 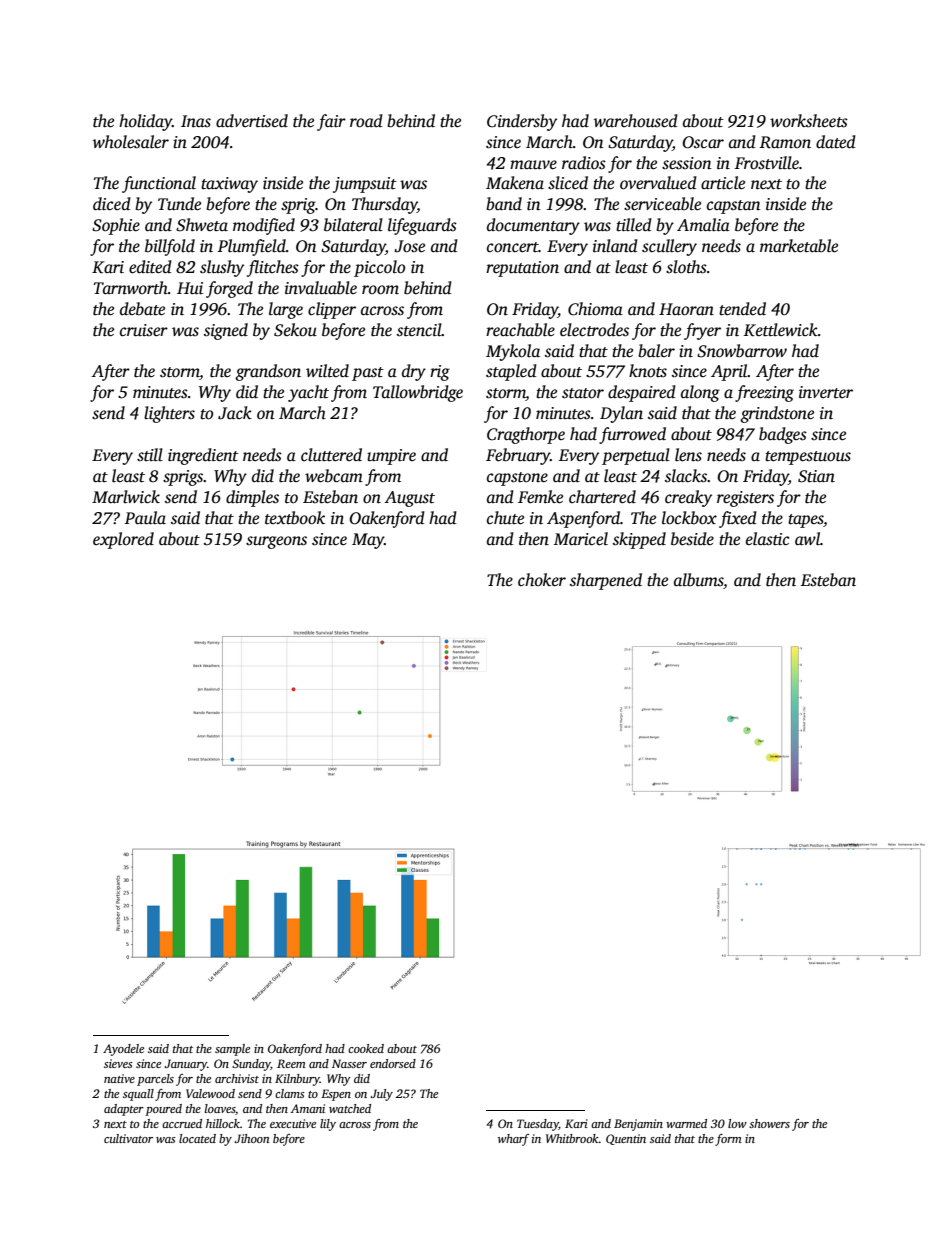 I want to click on sample, so click(x=232, y=1050).
